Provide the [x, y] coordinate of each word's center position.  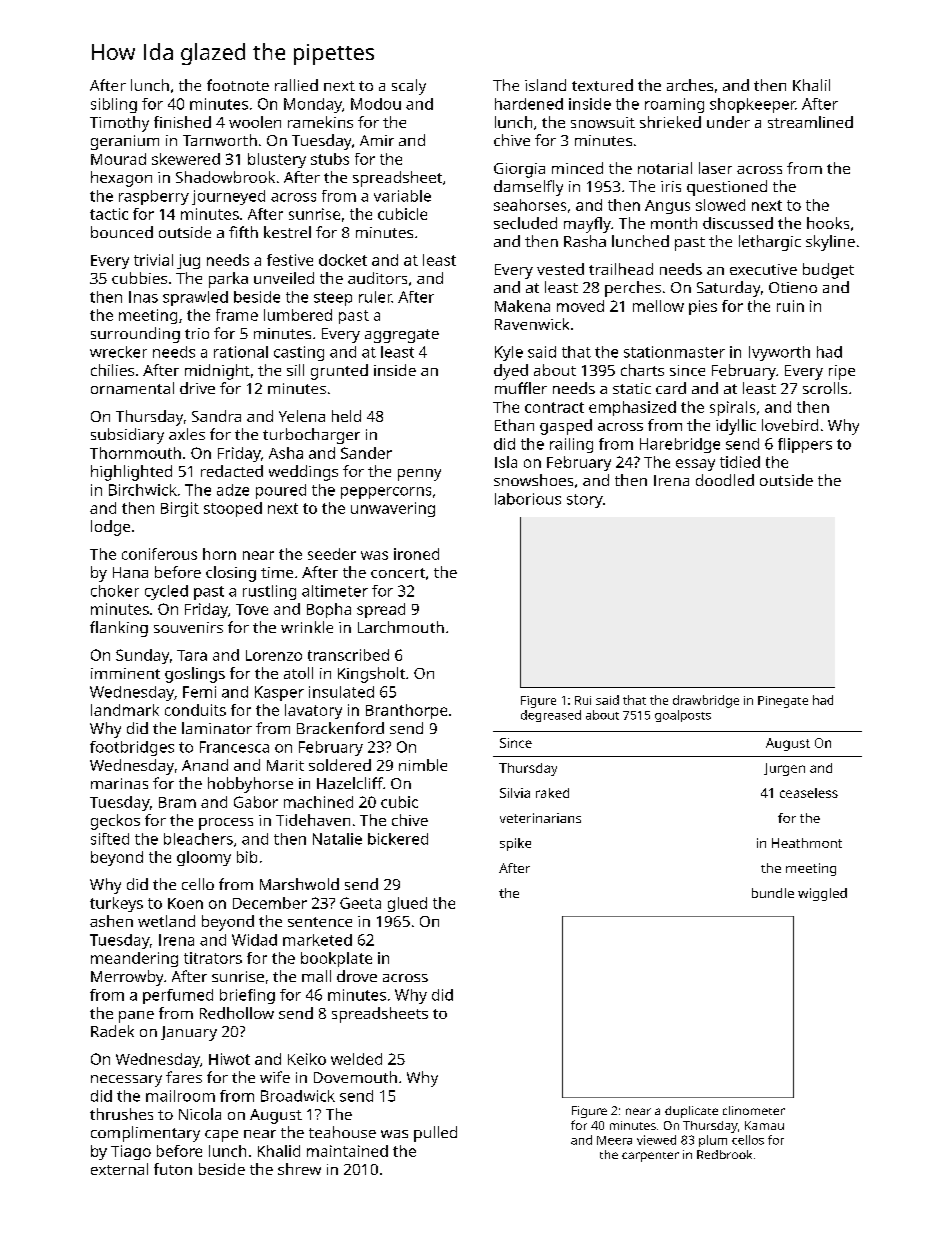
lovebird [790, 425]
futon [173, 1169]
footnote [238, 85]
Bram [177, 802]
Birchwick [143, 490]
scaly [409, 87]
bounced [122, 232]
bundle [773, 893]
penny [419, 475]
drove [357, 976]
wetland [166, 921]
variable [402, 196]
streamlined [810, 122]
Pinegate [783, 702]
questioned [727, 188]
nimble [423, 765]
